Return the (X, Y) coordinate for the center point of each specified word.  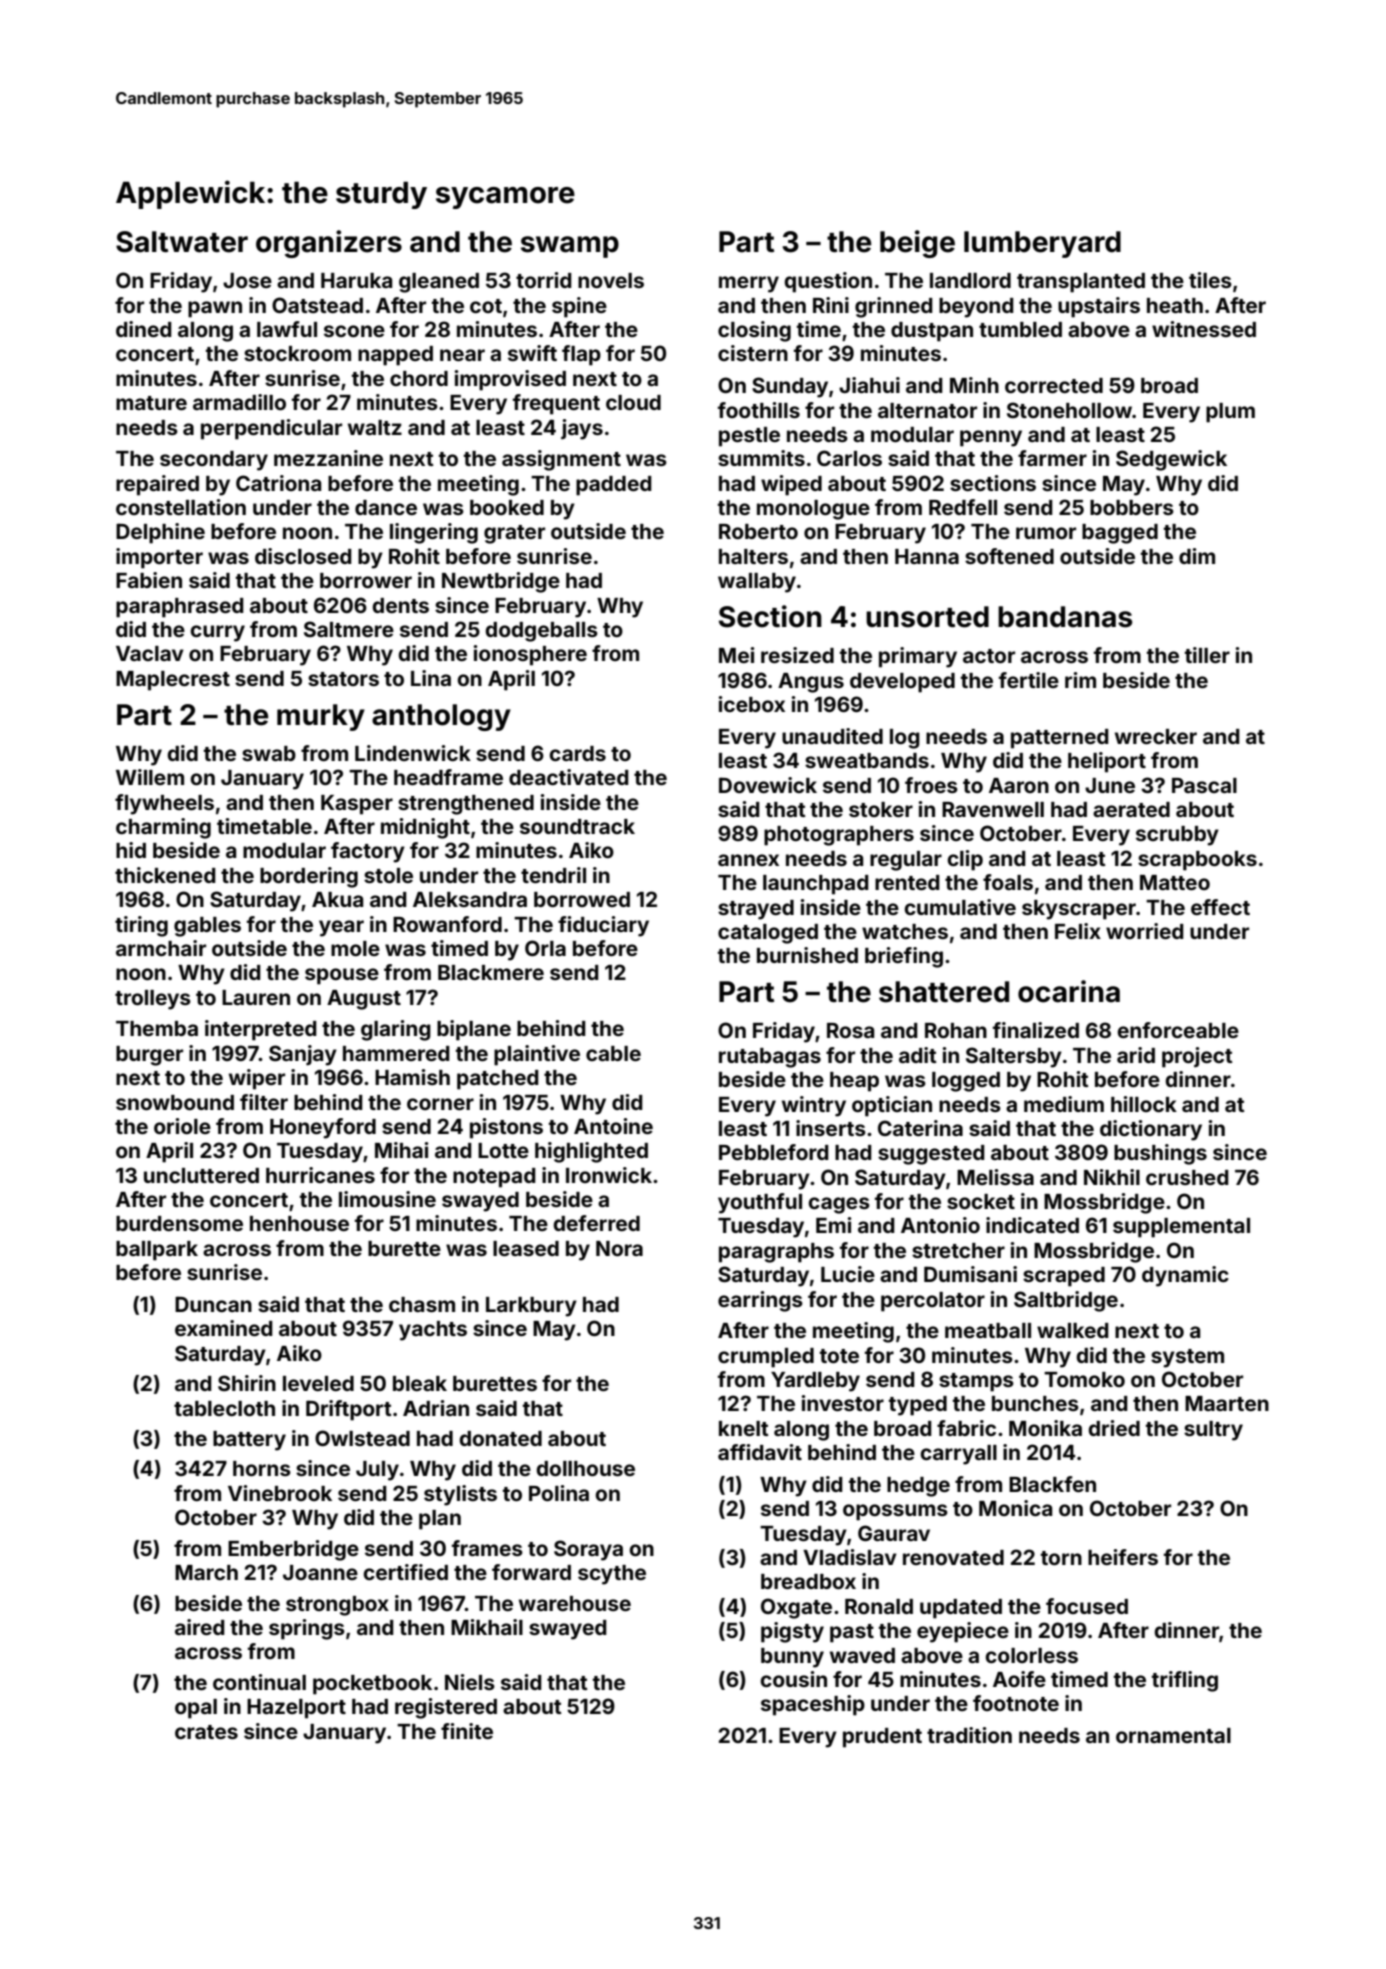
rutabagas (770, 1058)
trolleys (153, 1000)
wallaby (757, 583)
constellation (181, 507)
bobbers (1132, 507)
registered (446, 1708)
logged (966, 1082)
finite (467, 1731)
